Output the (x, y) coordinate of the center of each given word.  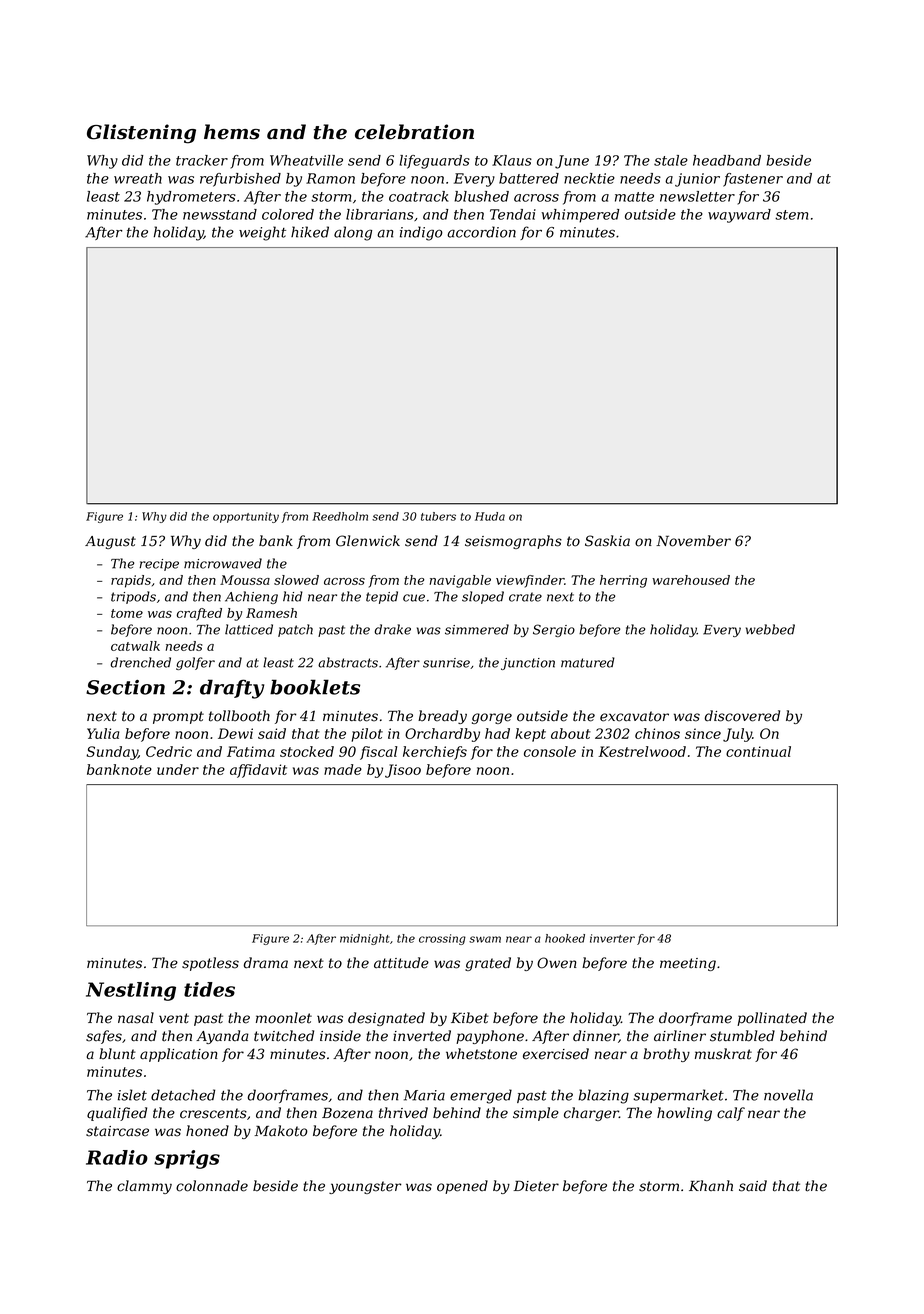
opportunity (246, 517)
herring (623, 581)
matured (588, 662)
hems (232, 132)
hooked (565, 938)
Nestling (131, 991)
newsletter (697, 196)
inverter (612, 938)
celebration (414, 132)
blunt (117, 1054)
